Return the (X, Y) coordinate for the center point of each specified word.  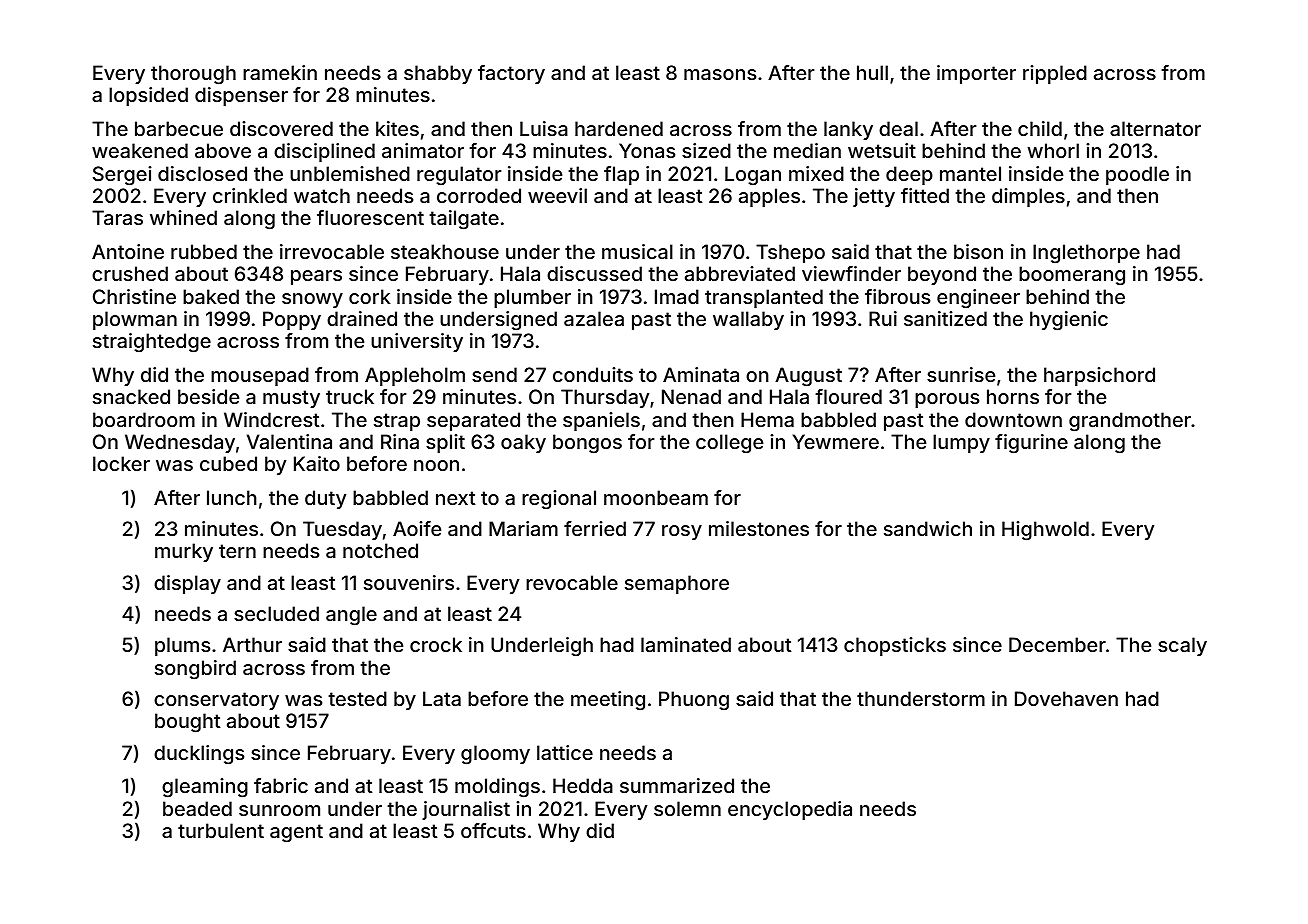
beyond (942, 275)
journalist (466, 810)
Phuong (694, 700)
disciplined (324, 152)
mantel (970, 173)
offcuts (493, 830)
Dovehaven (1066, 698)
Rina (400, 441)
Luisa (544, 128)
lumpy (961, 443)
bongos (587, 444)
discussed (594, 273)
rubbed (204, 251)
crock (436, 644)
